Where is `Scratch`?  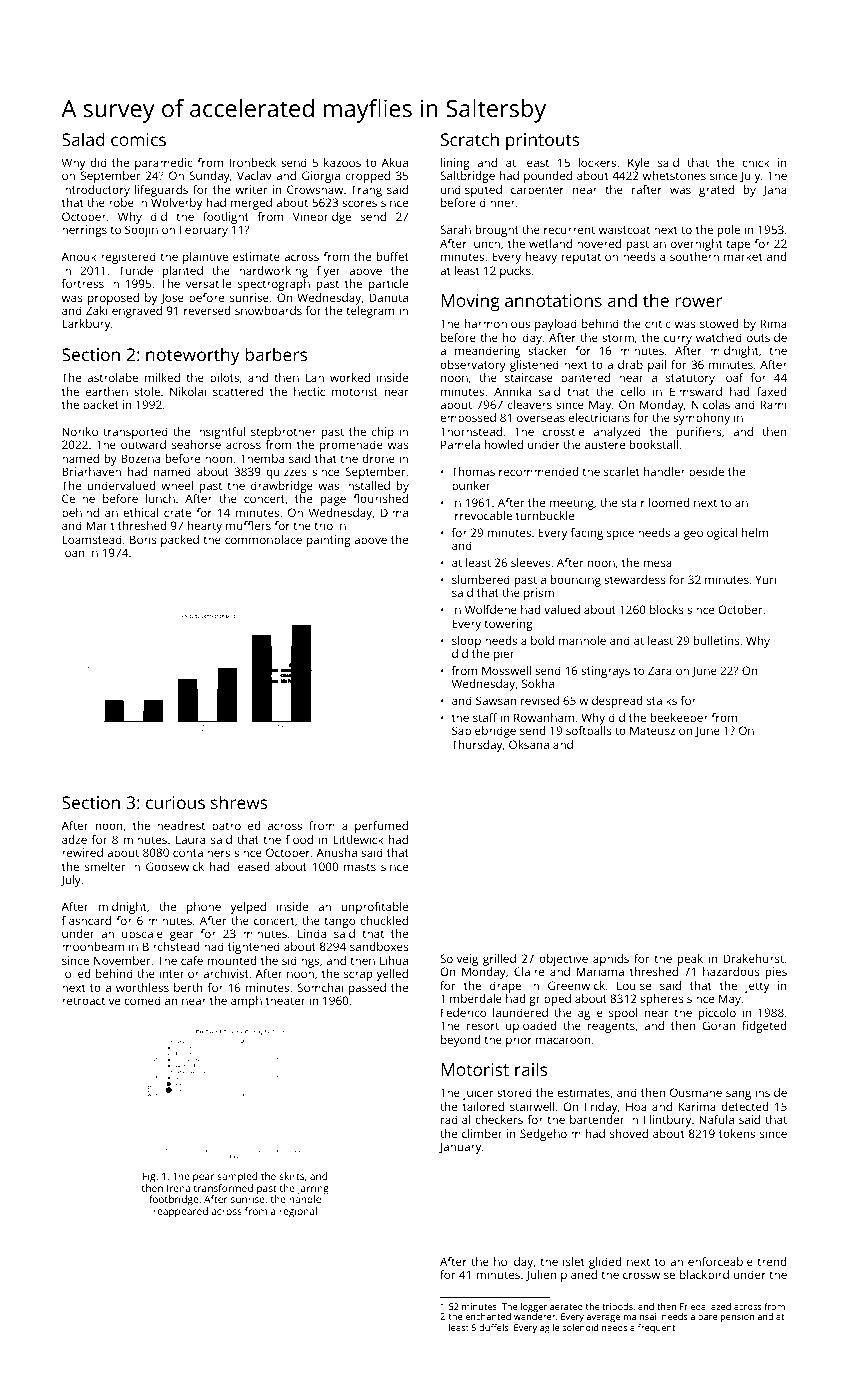 Scratch is located at coordinates (470, 139).
